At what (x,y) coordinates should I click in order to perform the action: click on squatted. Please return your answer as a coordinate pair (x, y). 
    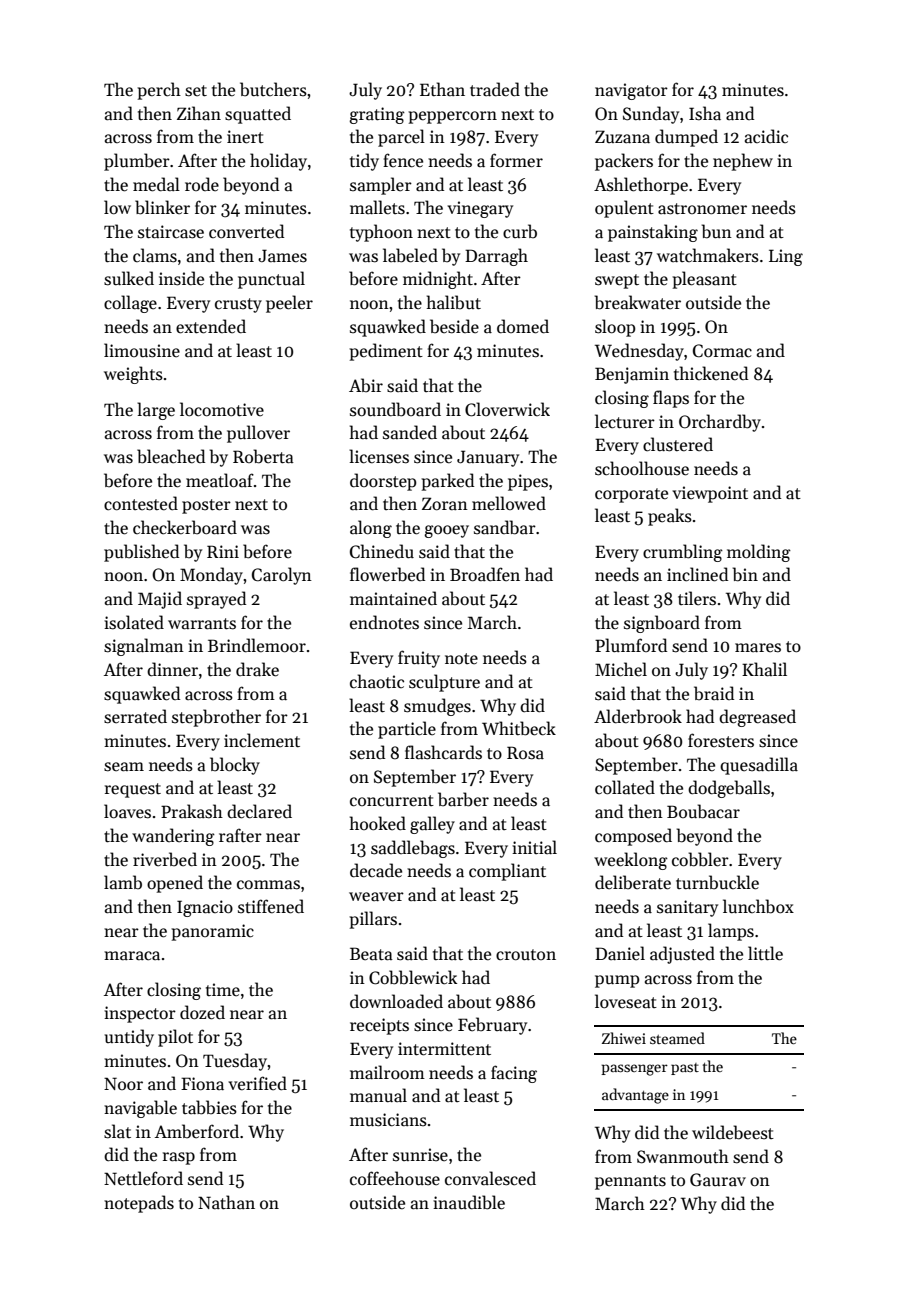
    Looking at the image, I should click on (258, 115).
